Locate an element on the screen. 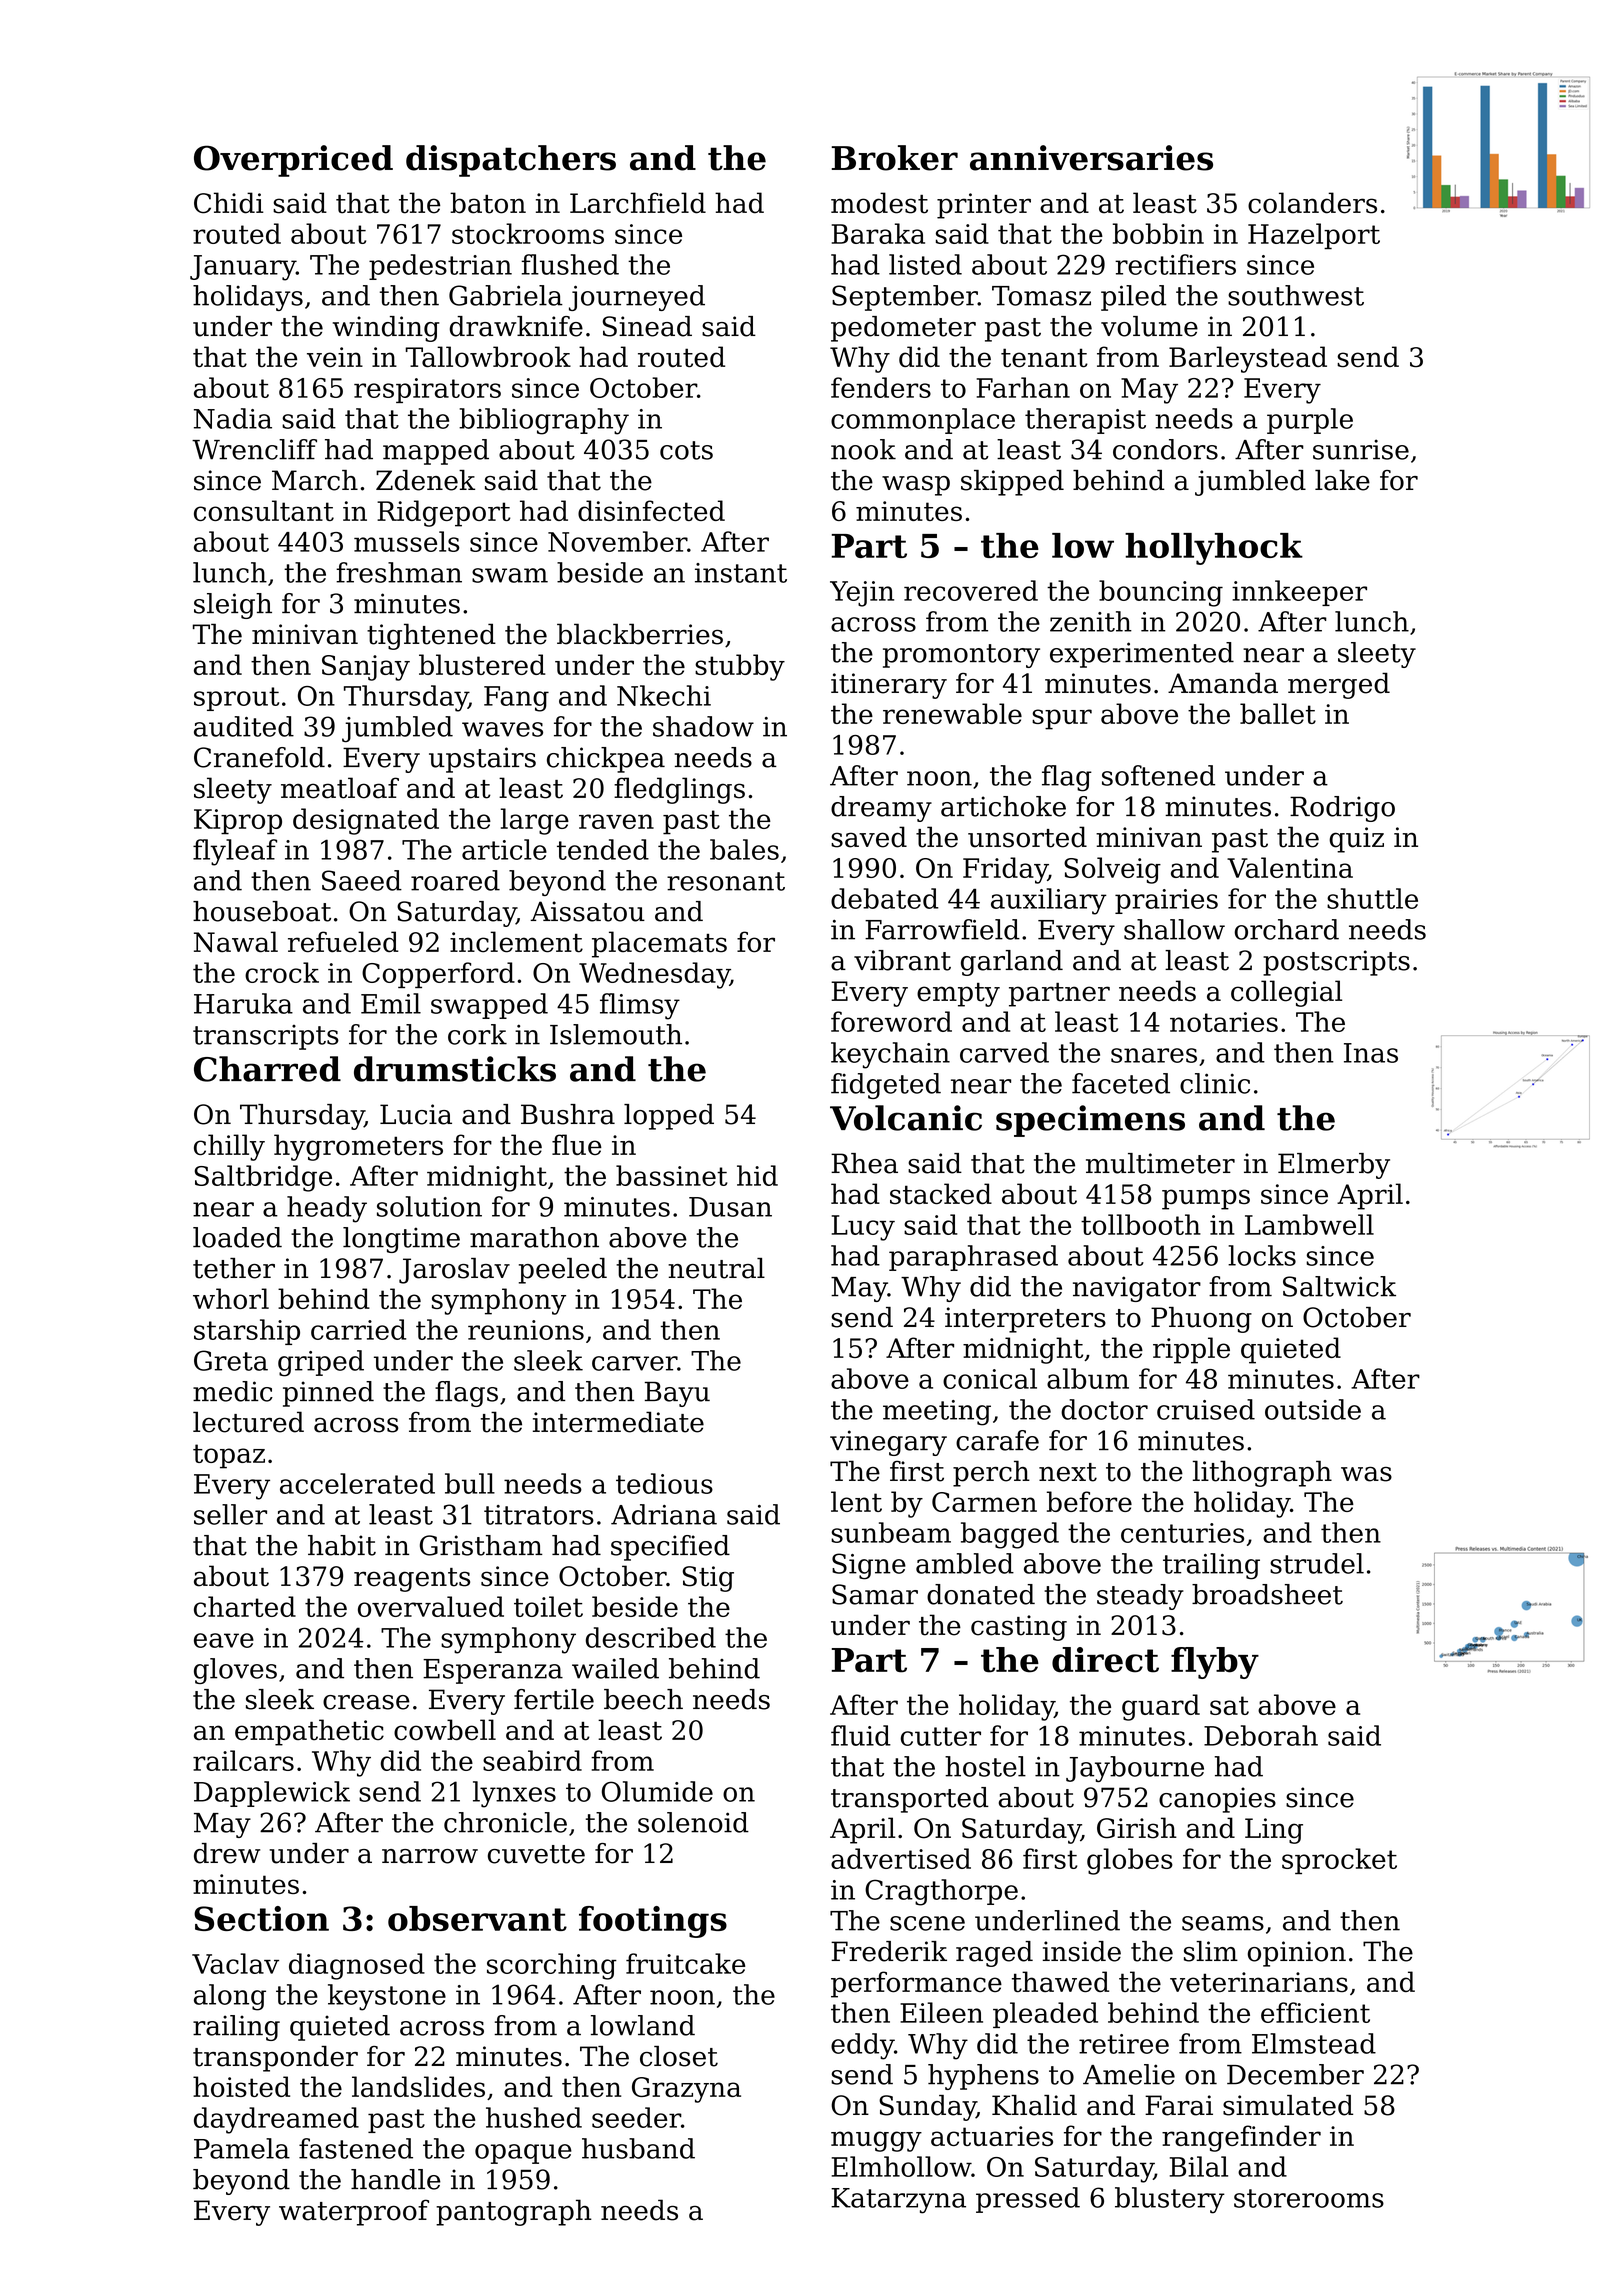  Lucia is located at coordinates (416, 1114).
